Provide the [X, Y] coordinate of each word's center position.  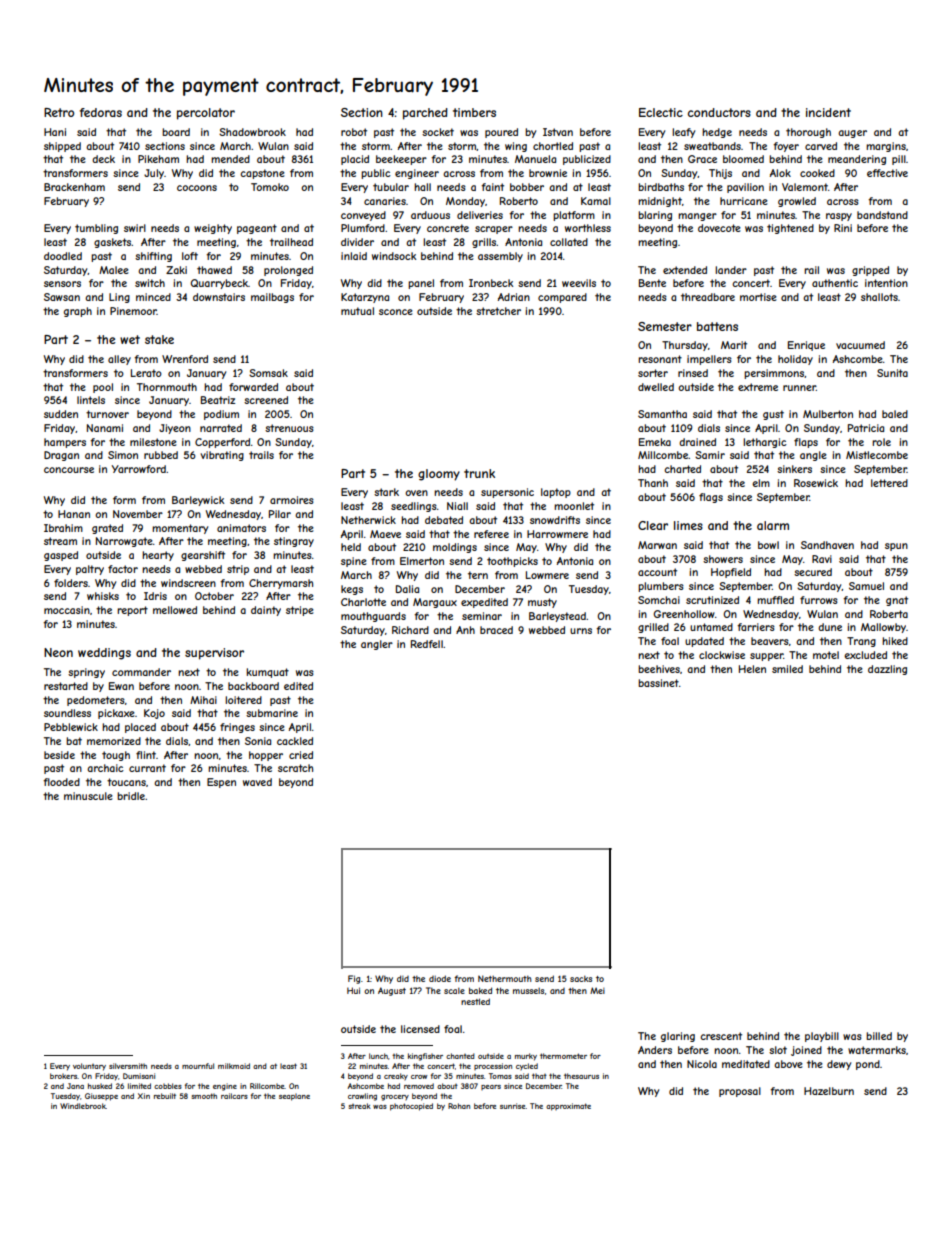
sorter [653, 373]
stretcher [498, 311]
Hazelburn [829, 1091]
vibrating [222, 456]
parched [425, 114]
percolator [206, 114]
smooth [204, 1096]
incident [828, 112]
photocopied [411, 1107]
